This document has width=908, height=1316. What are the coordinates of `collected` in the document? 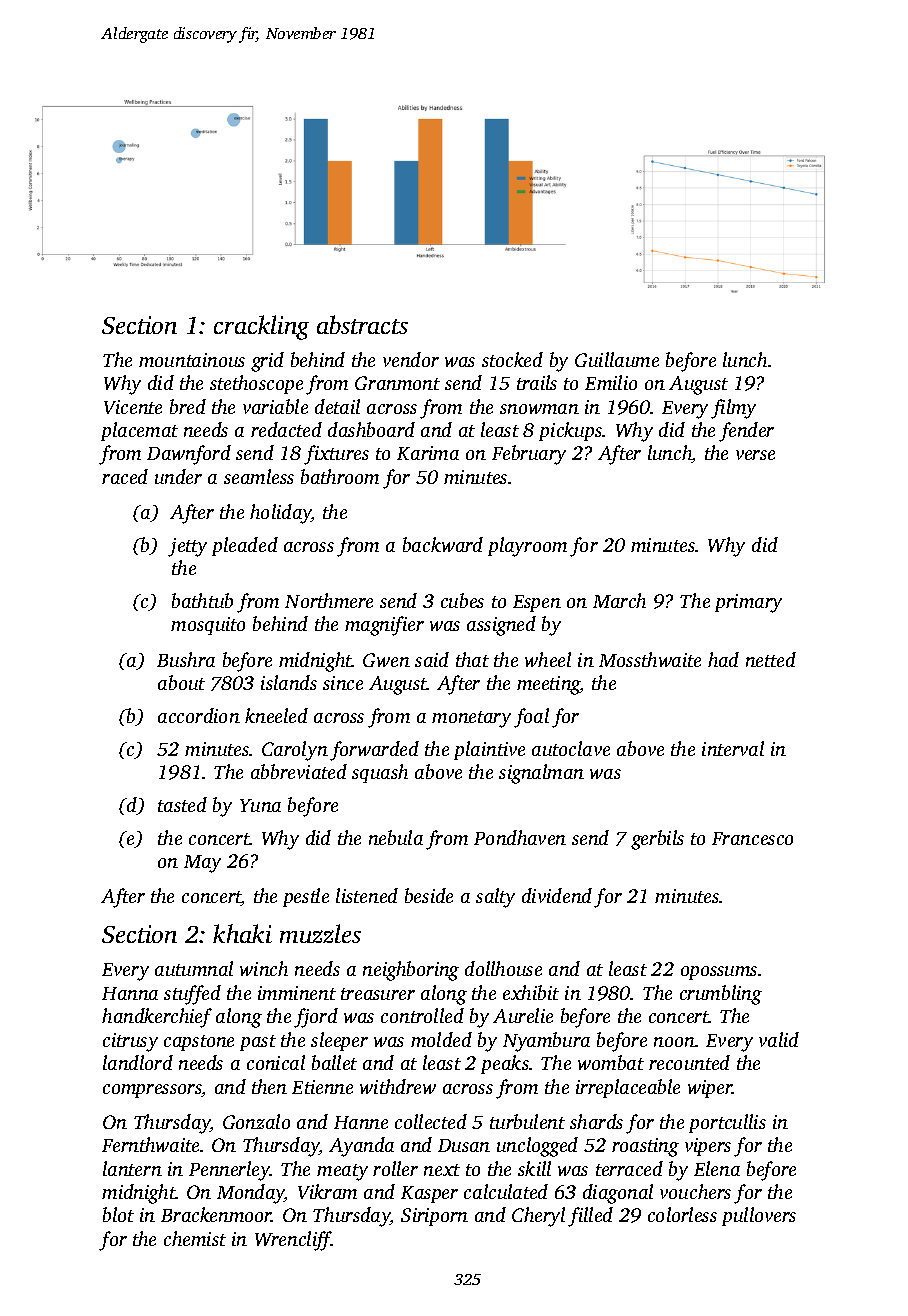 It's located at (431, 1121).
